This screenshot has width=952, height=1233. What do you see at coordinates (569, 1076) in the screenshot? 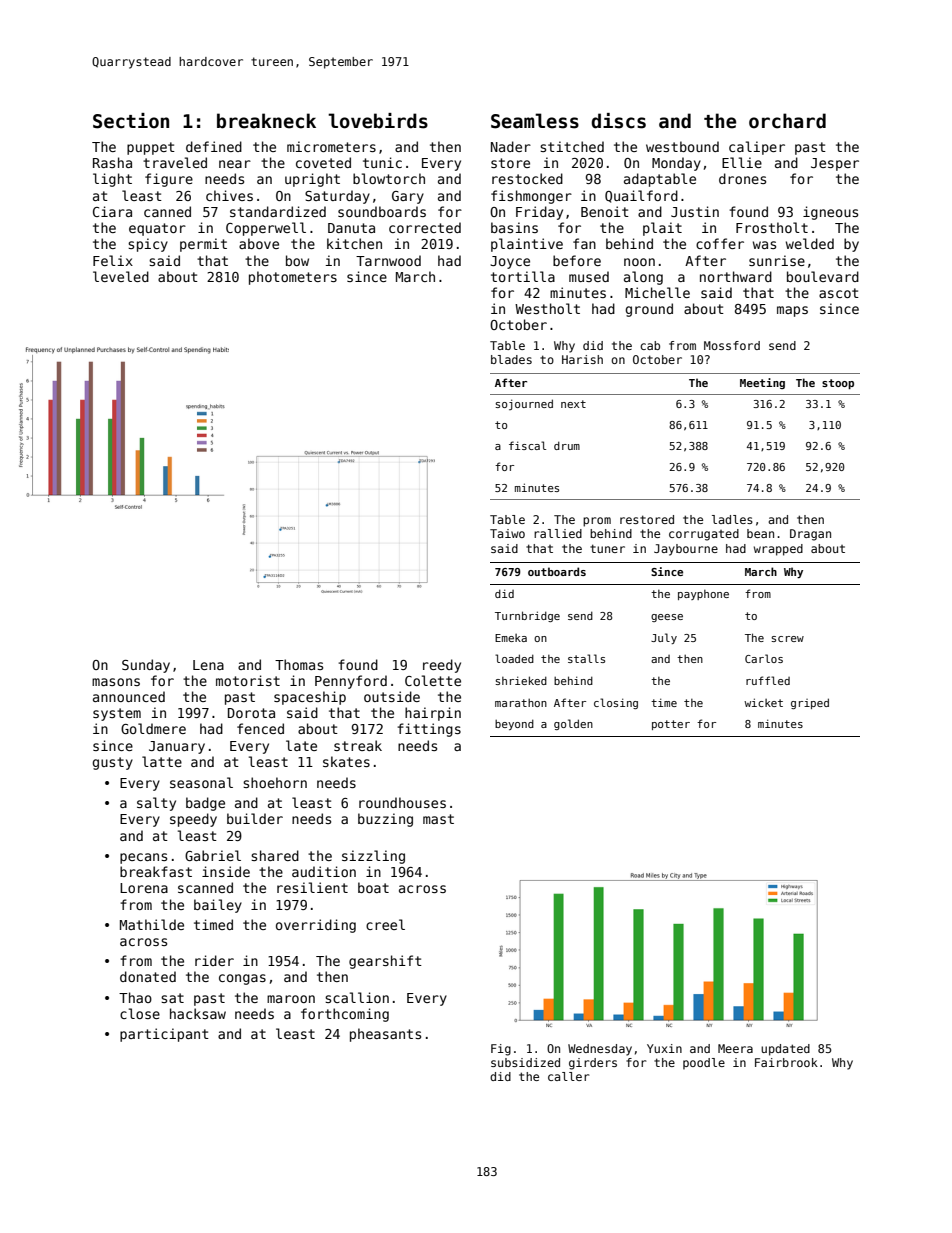
I see `caller` at bounding box center [569, 1076].
